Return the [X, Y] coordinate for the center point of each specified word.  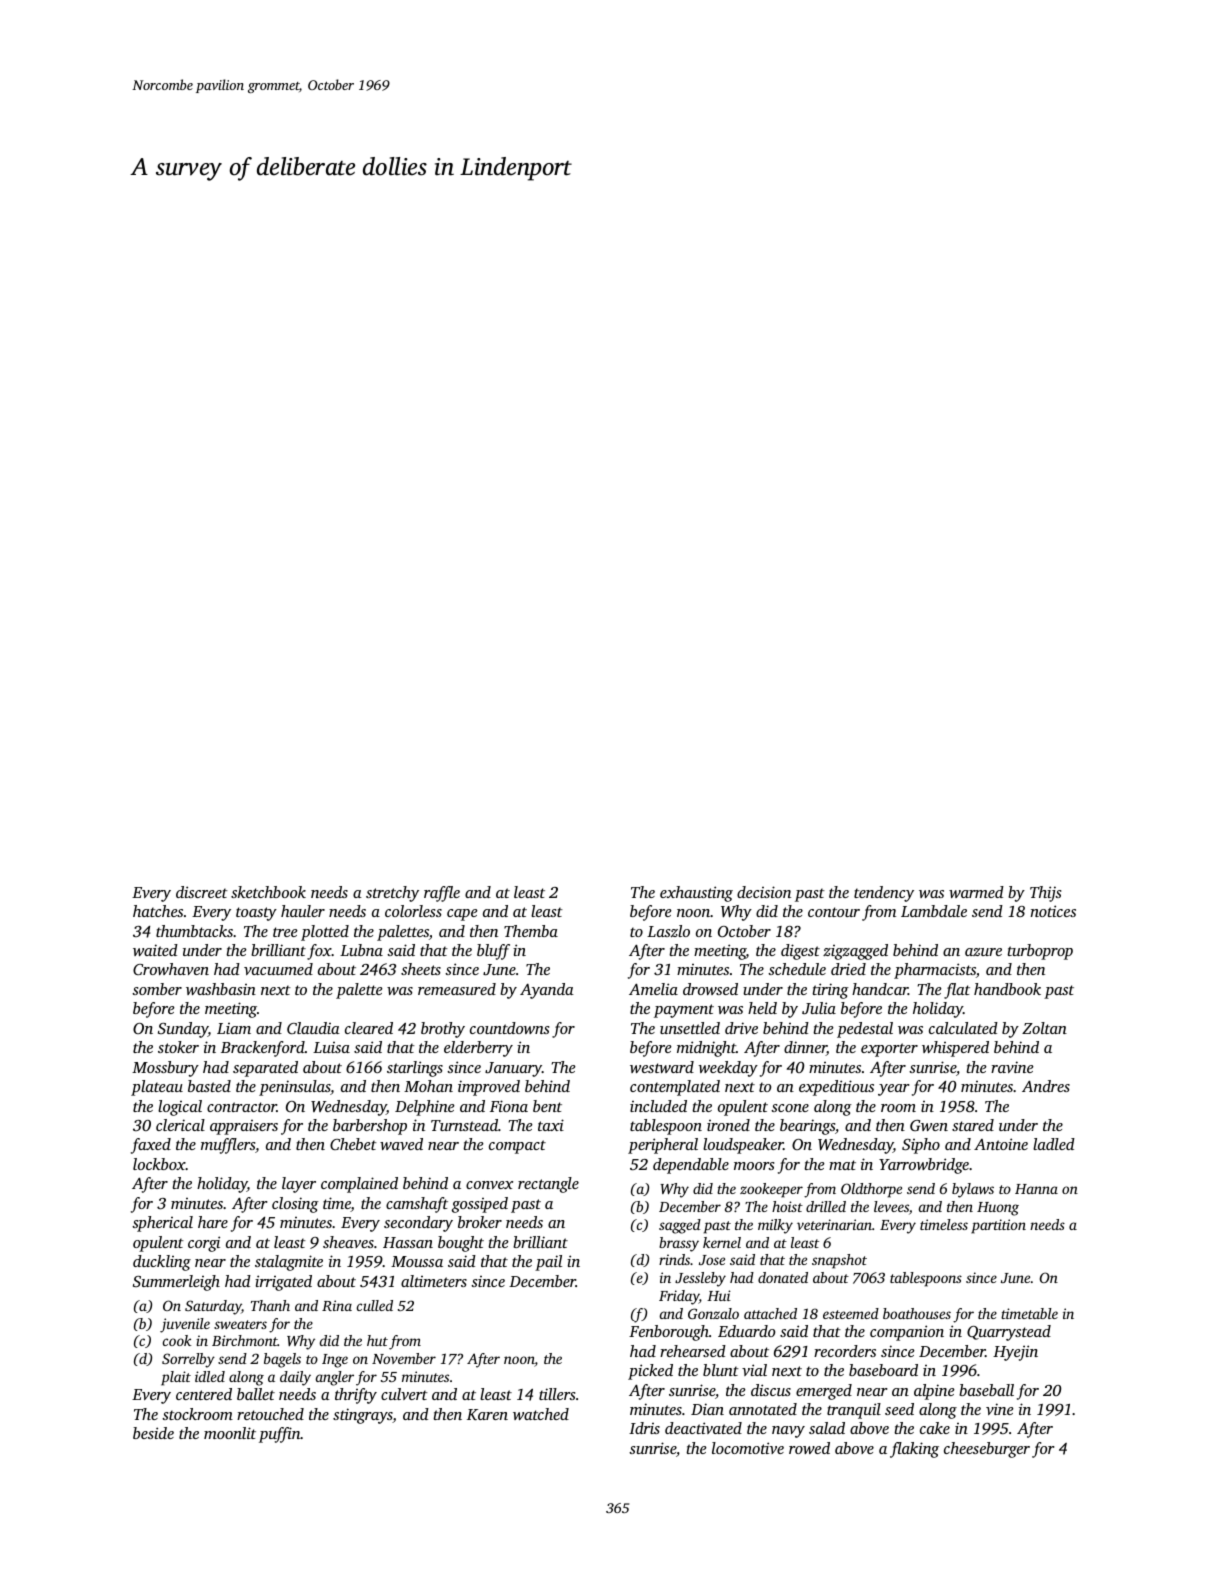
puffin [280, 1435]
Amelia [653, 989]
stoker [178, 1047]
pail [548, 1263]
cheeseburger [987, 1450]
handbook [1007, 989]
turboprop [1040, 952]
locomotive [748, 1448]
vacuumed [278, 969]
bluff [493, 952]
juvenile [185, 1325]
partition [998, 1226]
